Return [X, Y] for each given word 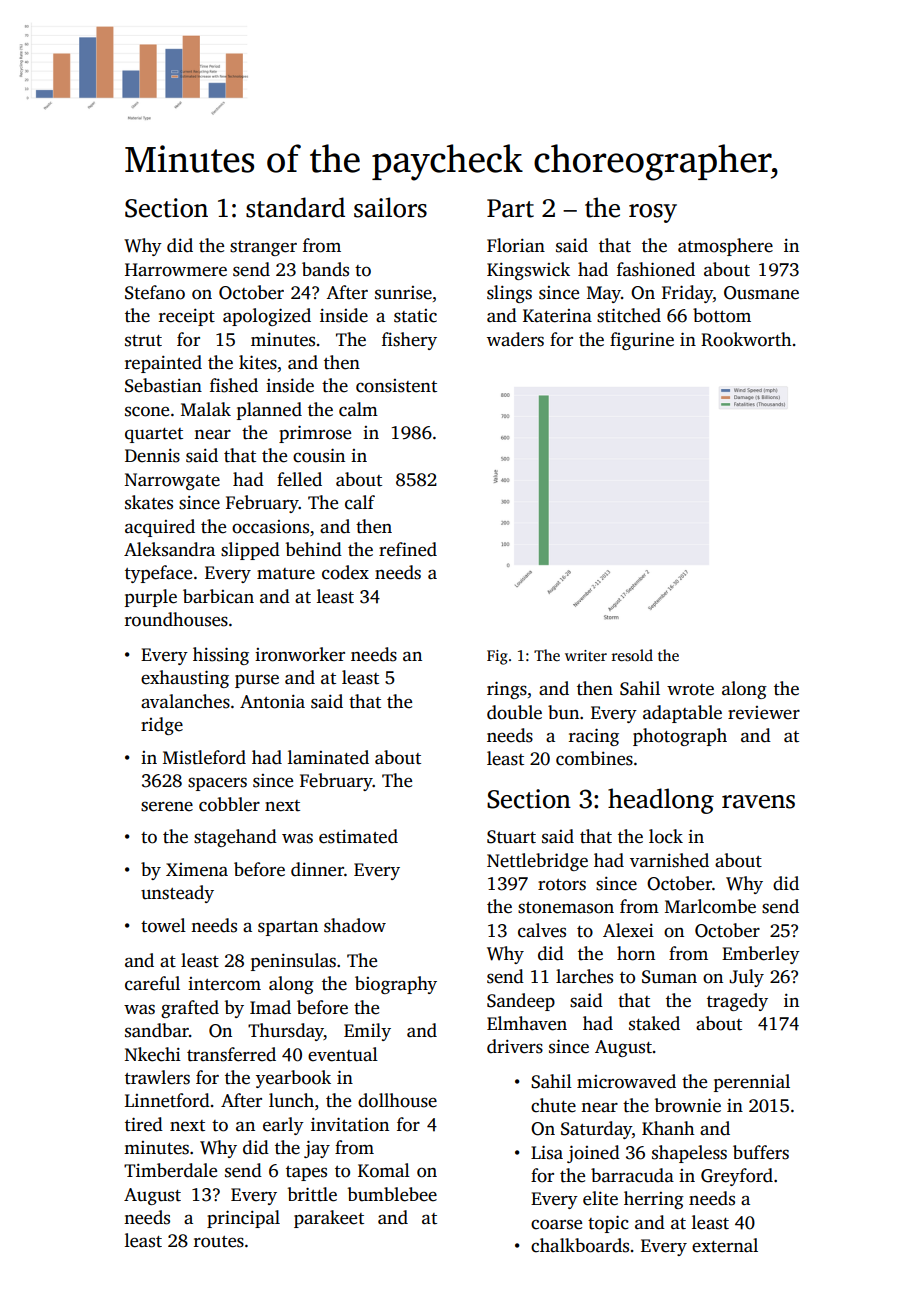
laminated [328, 757]
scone [147, 411]
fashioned [656, 269]
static [415, 316]
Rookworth [746, 339]
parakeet [329, 1219]
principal [243, 1219]
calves [542, 930]
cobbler [229, 804]
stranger [263, 248]
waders [515, 339]
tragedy [737, 1002]
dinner [317, 869]
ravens [758, 802]
